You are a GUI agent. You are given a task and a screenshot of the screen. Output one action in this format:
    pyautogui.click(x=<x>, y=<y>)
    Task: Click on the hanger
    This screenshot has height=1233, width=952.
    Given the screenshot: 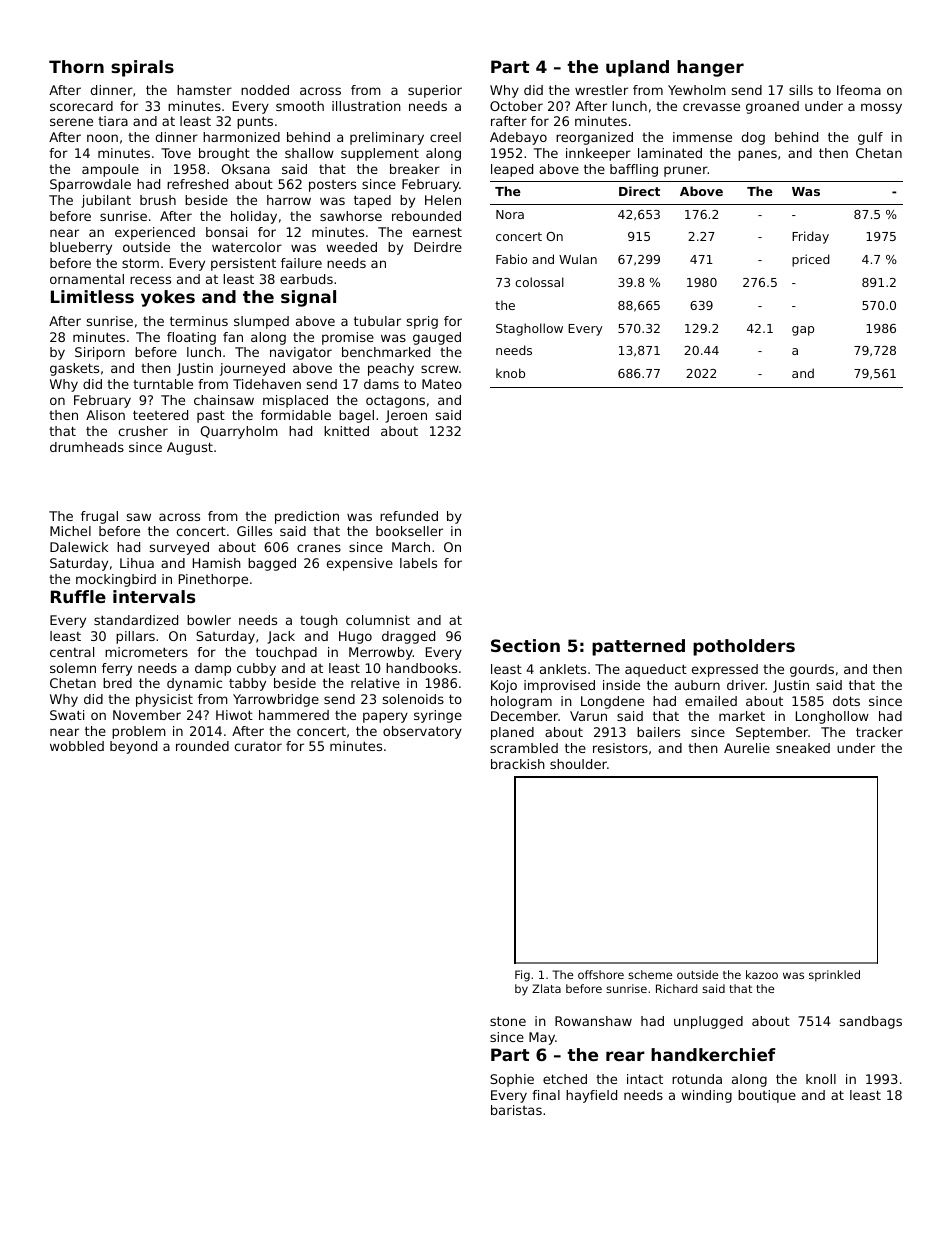 What is the action you would take?
    pyautogui.click(x=710, y=68)
